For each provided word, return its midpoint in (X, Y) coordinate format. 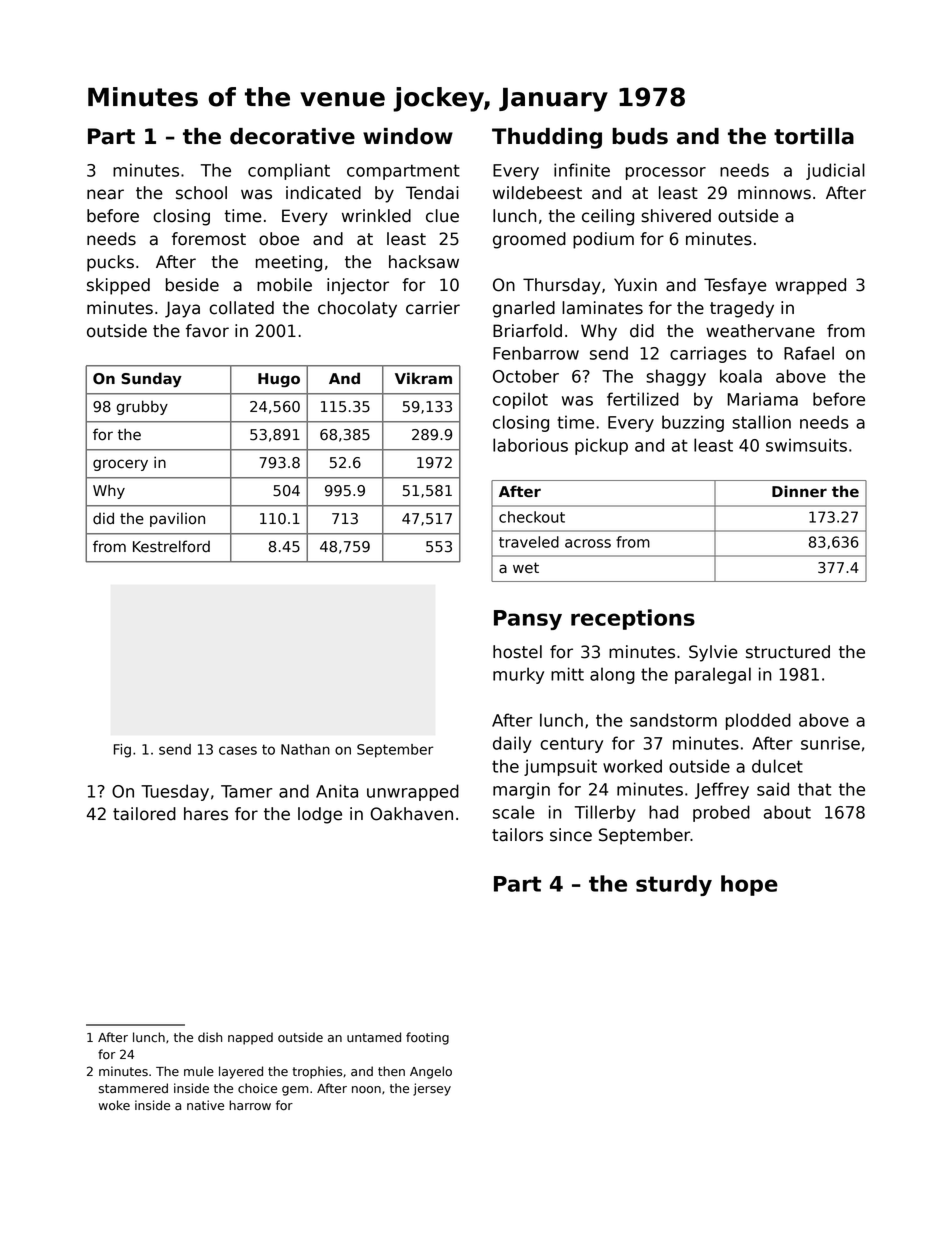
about (787, 812)
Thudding (547, 138)
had (663, 812)
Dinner (799, 491)
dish (210, 1037)
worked (632, 766)
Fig (122, 751)
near (105, 194)
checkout (532, 517)
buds (640, 136)
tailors (517, 835)
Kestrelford (171, 546)
